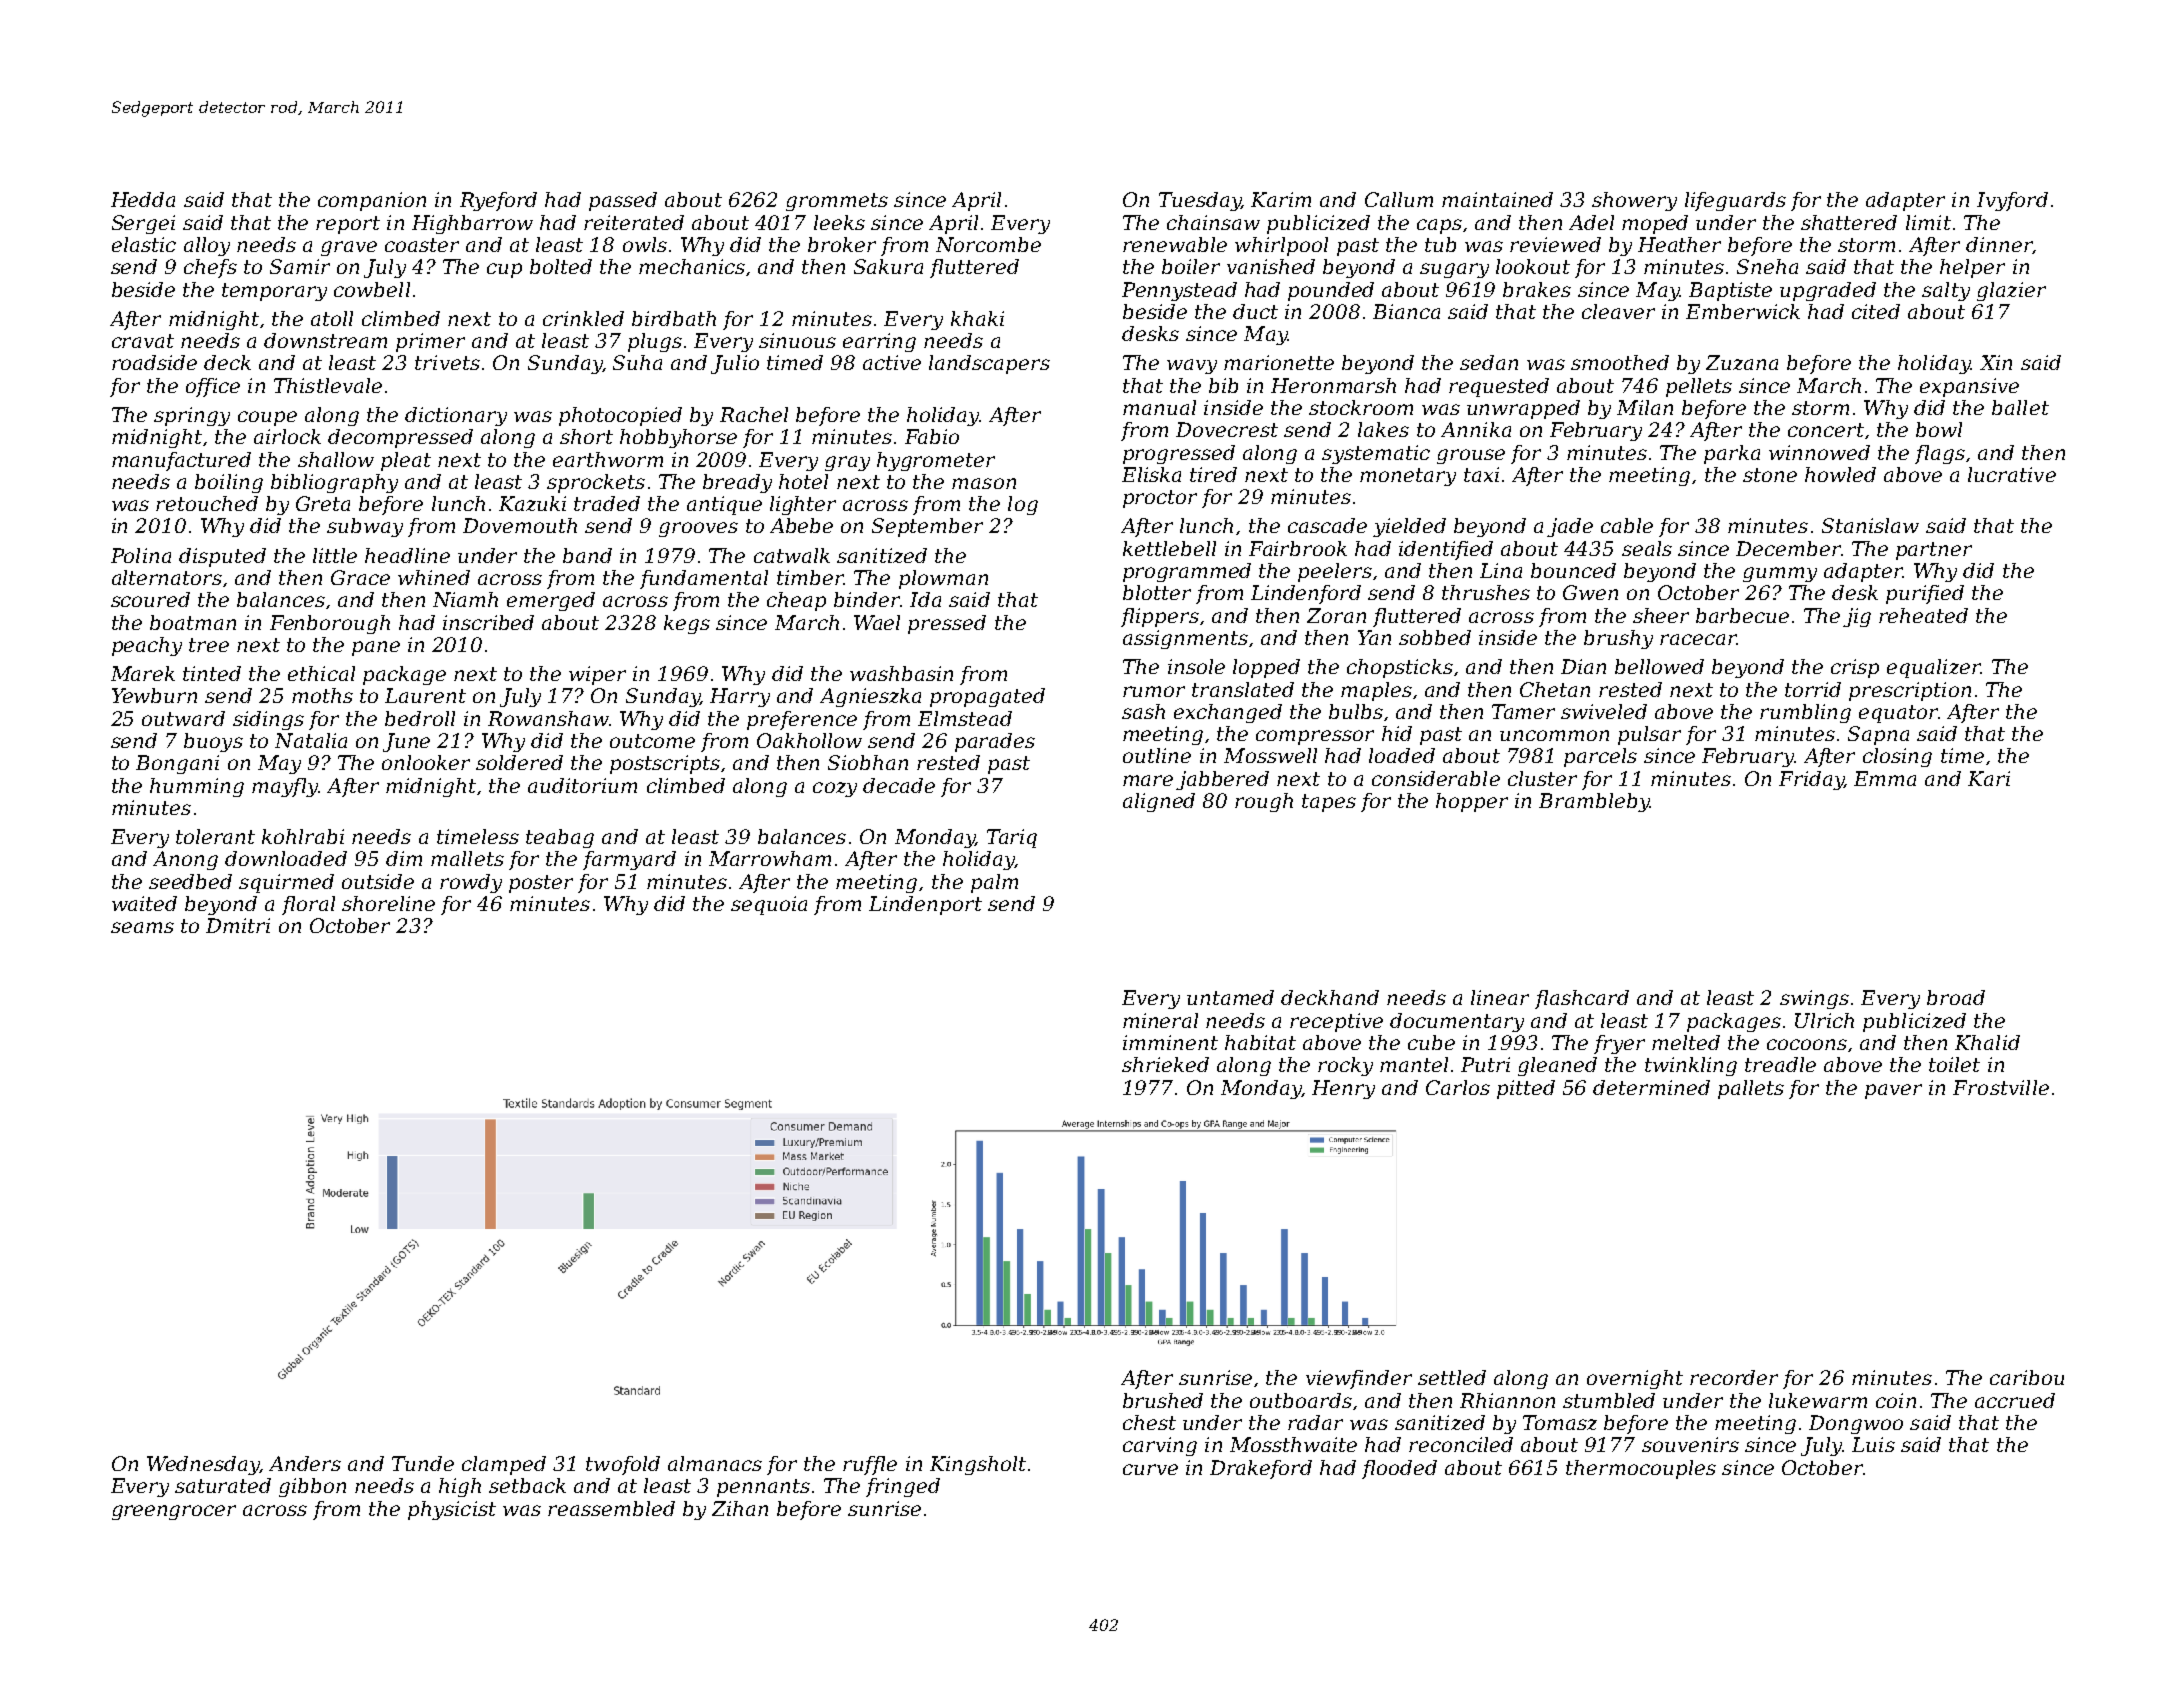 This page has width=2178, height=1683. What do you see at coordinates (1163, 1400) in the page?
I see `brushed` at bounding box center [1163, 1400].
